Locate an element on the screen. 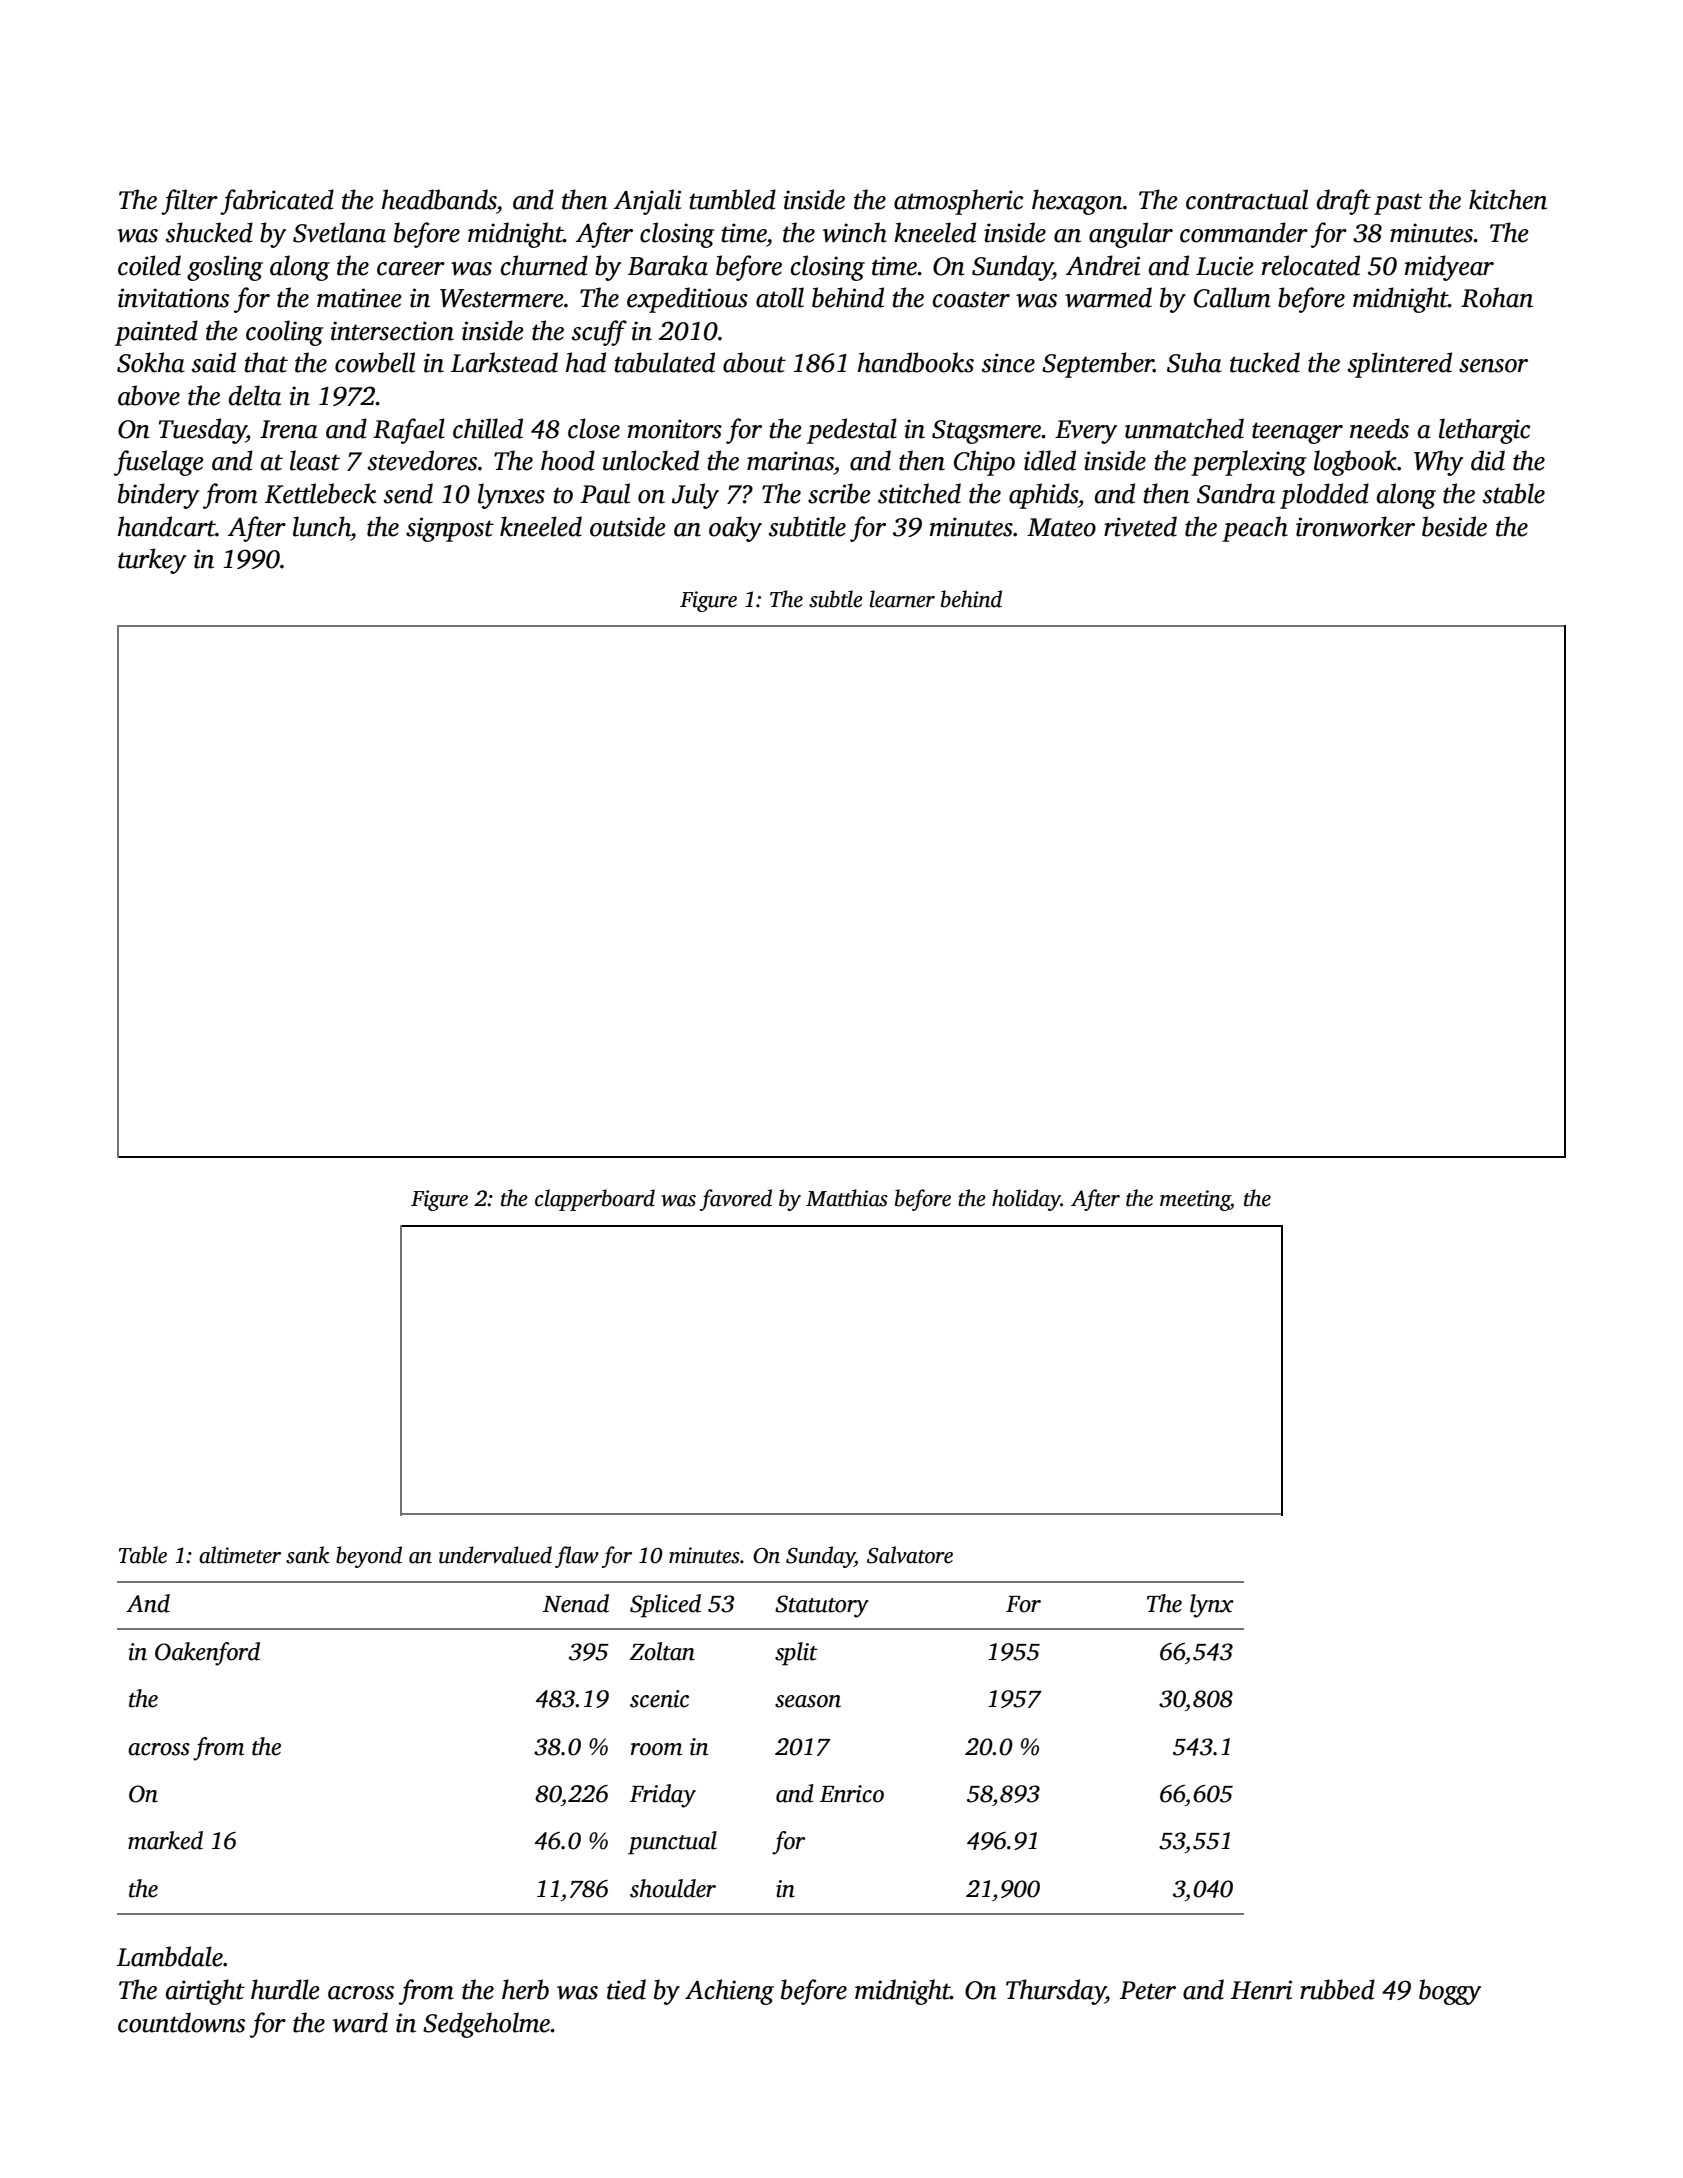 The height and width of the screenshot is (2178, 1683). undervalued is located at coordinates (495, 1555).
